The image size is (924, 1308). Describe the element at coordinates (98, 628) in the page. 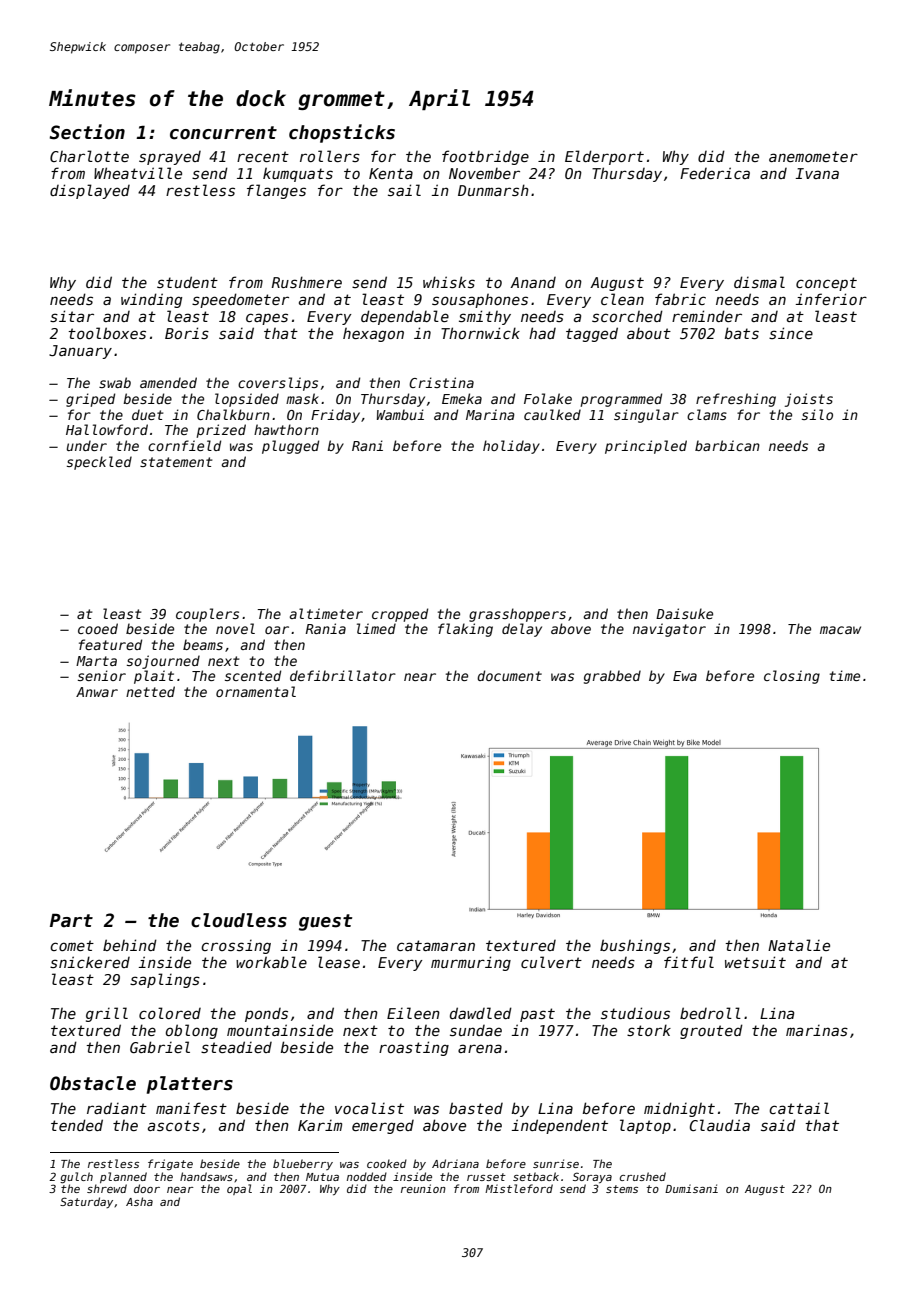

I see `cooed` at that location.
